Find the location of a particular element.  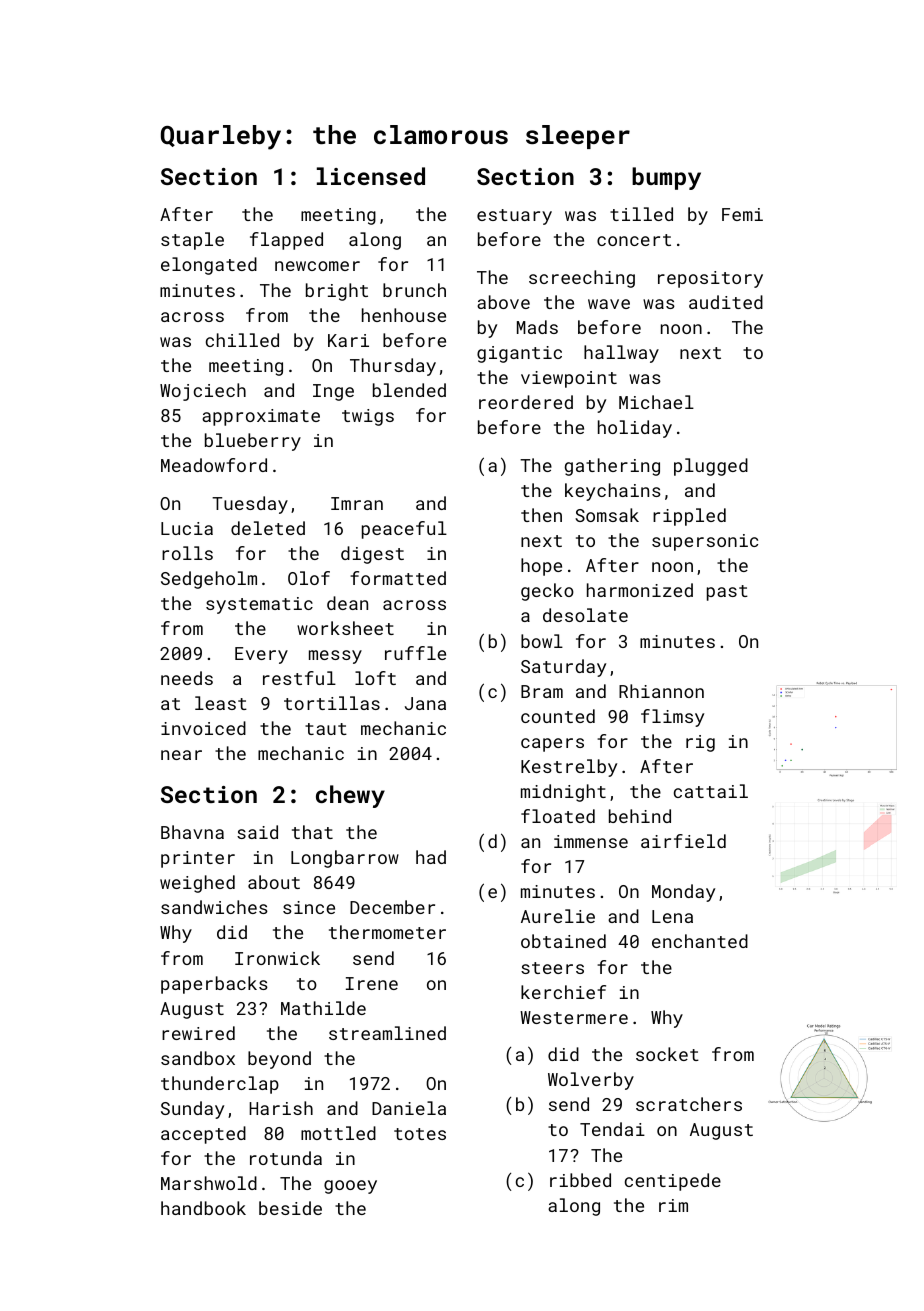

rewired is located at coordinates (198, 1033).
